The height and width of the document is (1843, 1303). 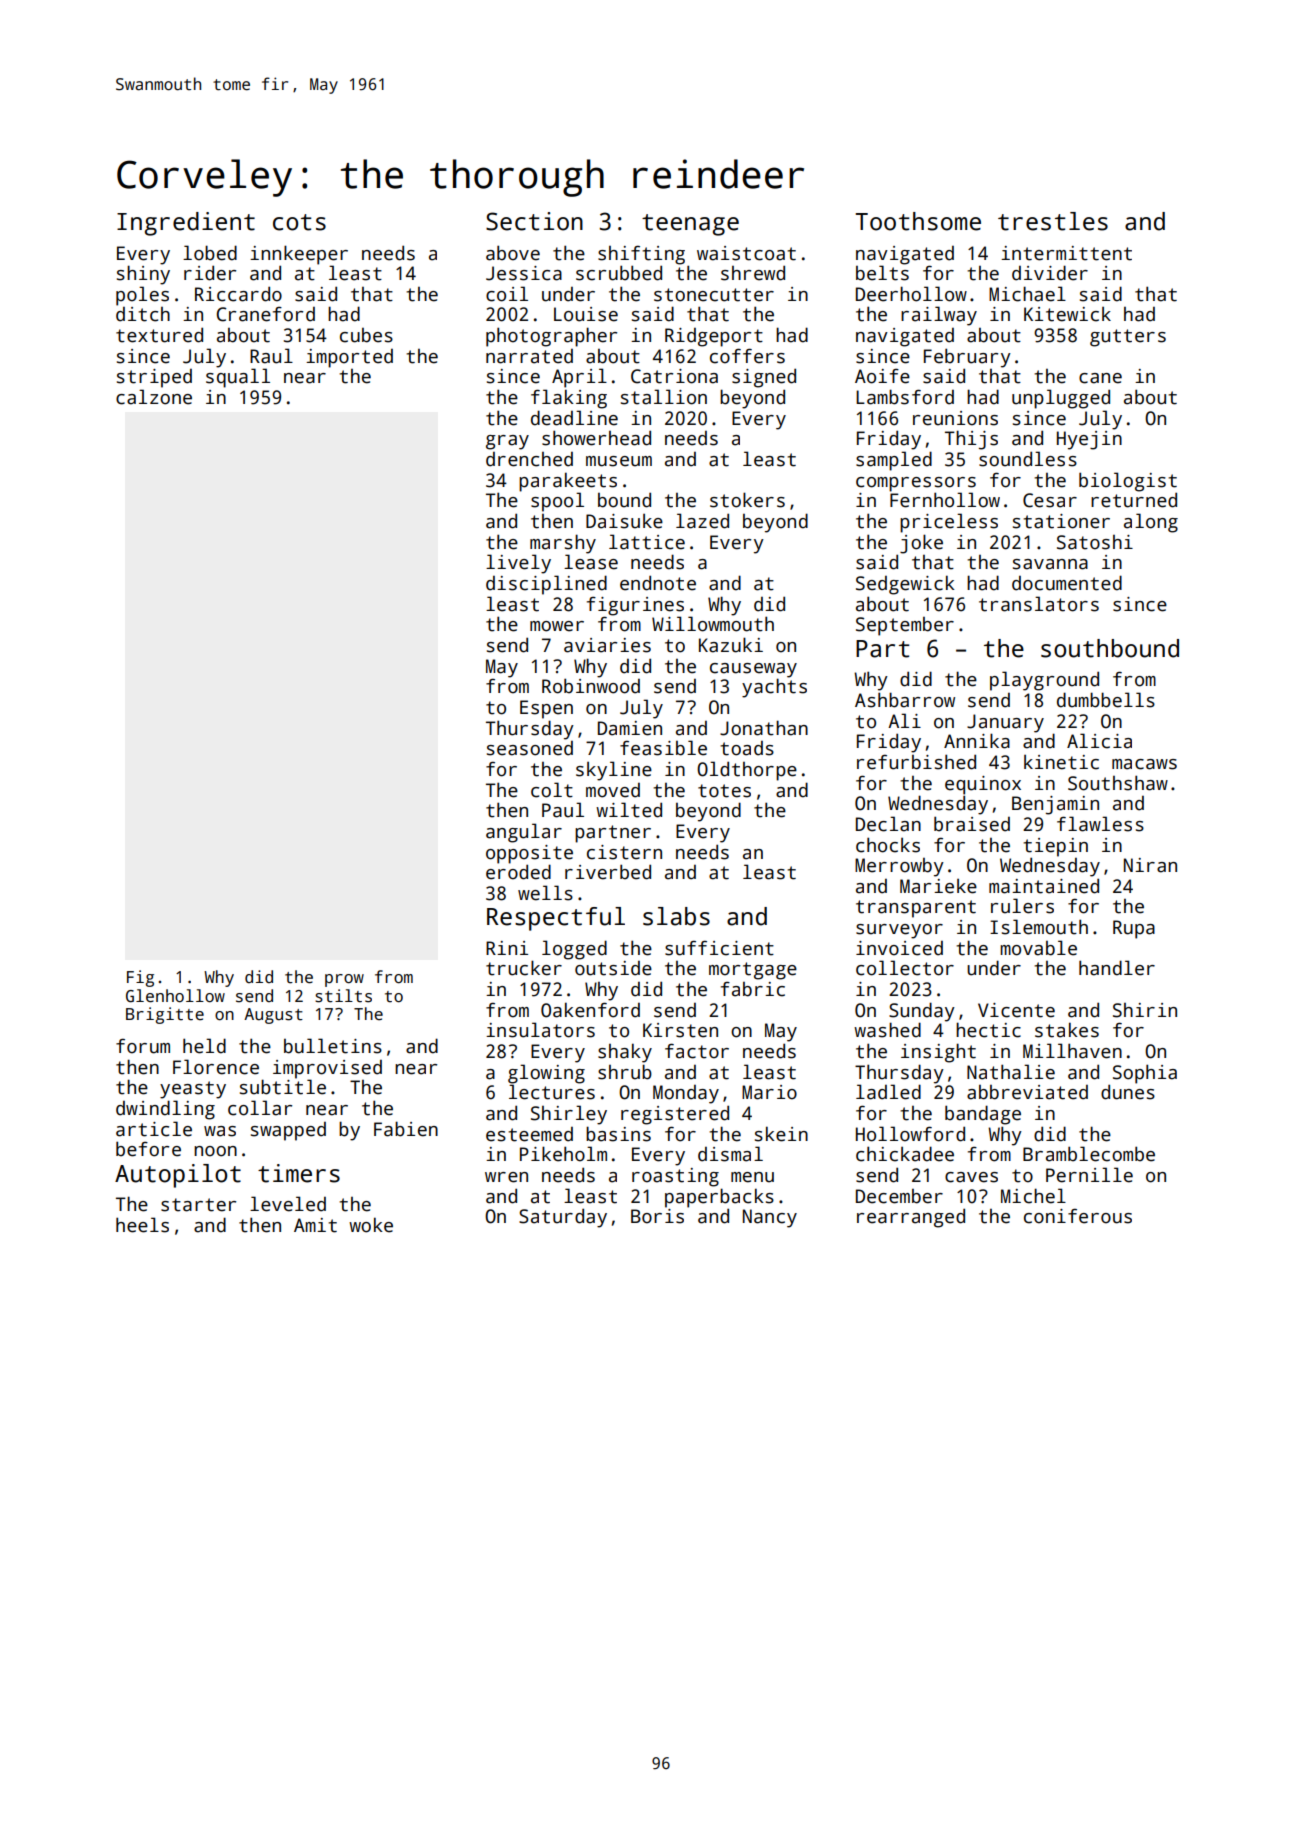 What do you see at coordinates (344, 980) in the document?
I see `prow` at bounding box center [344, 980].
